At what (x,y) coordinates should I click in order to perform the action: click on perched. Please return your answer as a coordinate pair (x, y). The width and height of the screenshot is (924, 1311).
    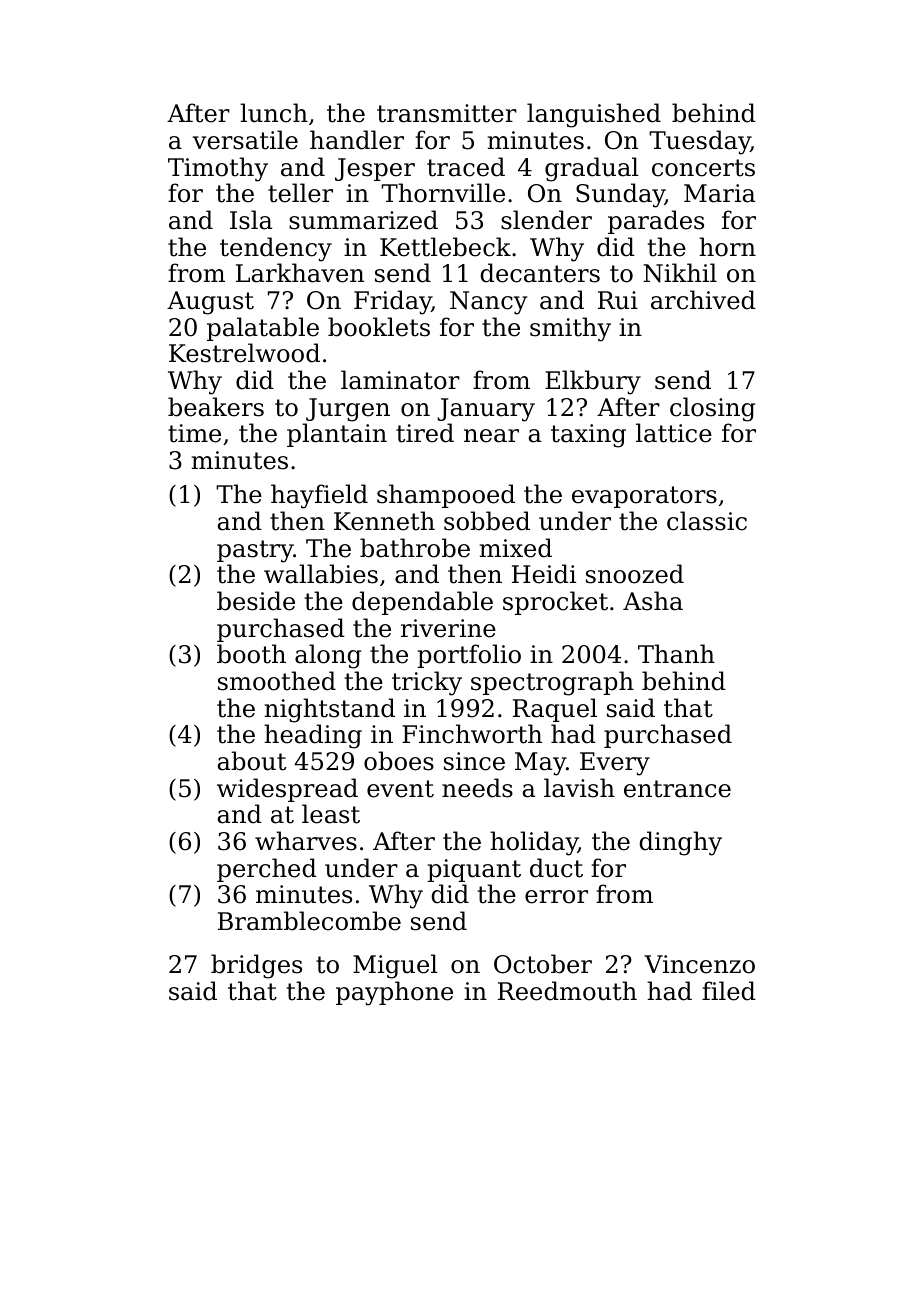
    Looking at the image, I should click on (267, 870).
